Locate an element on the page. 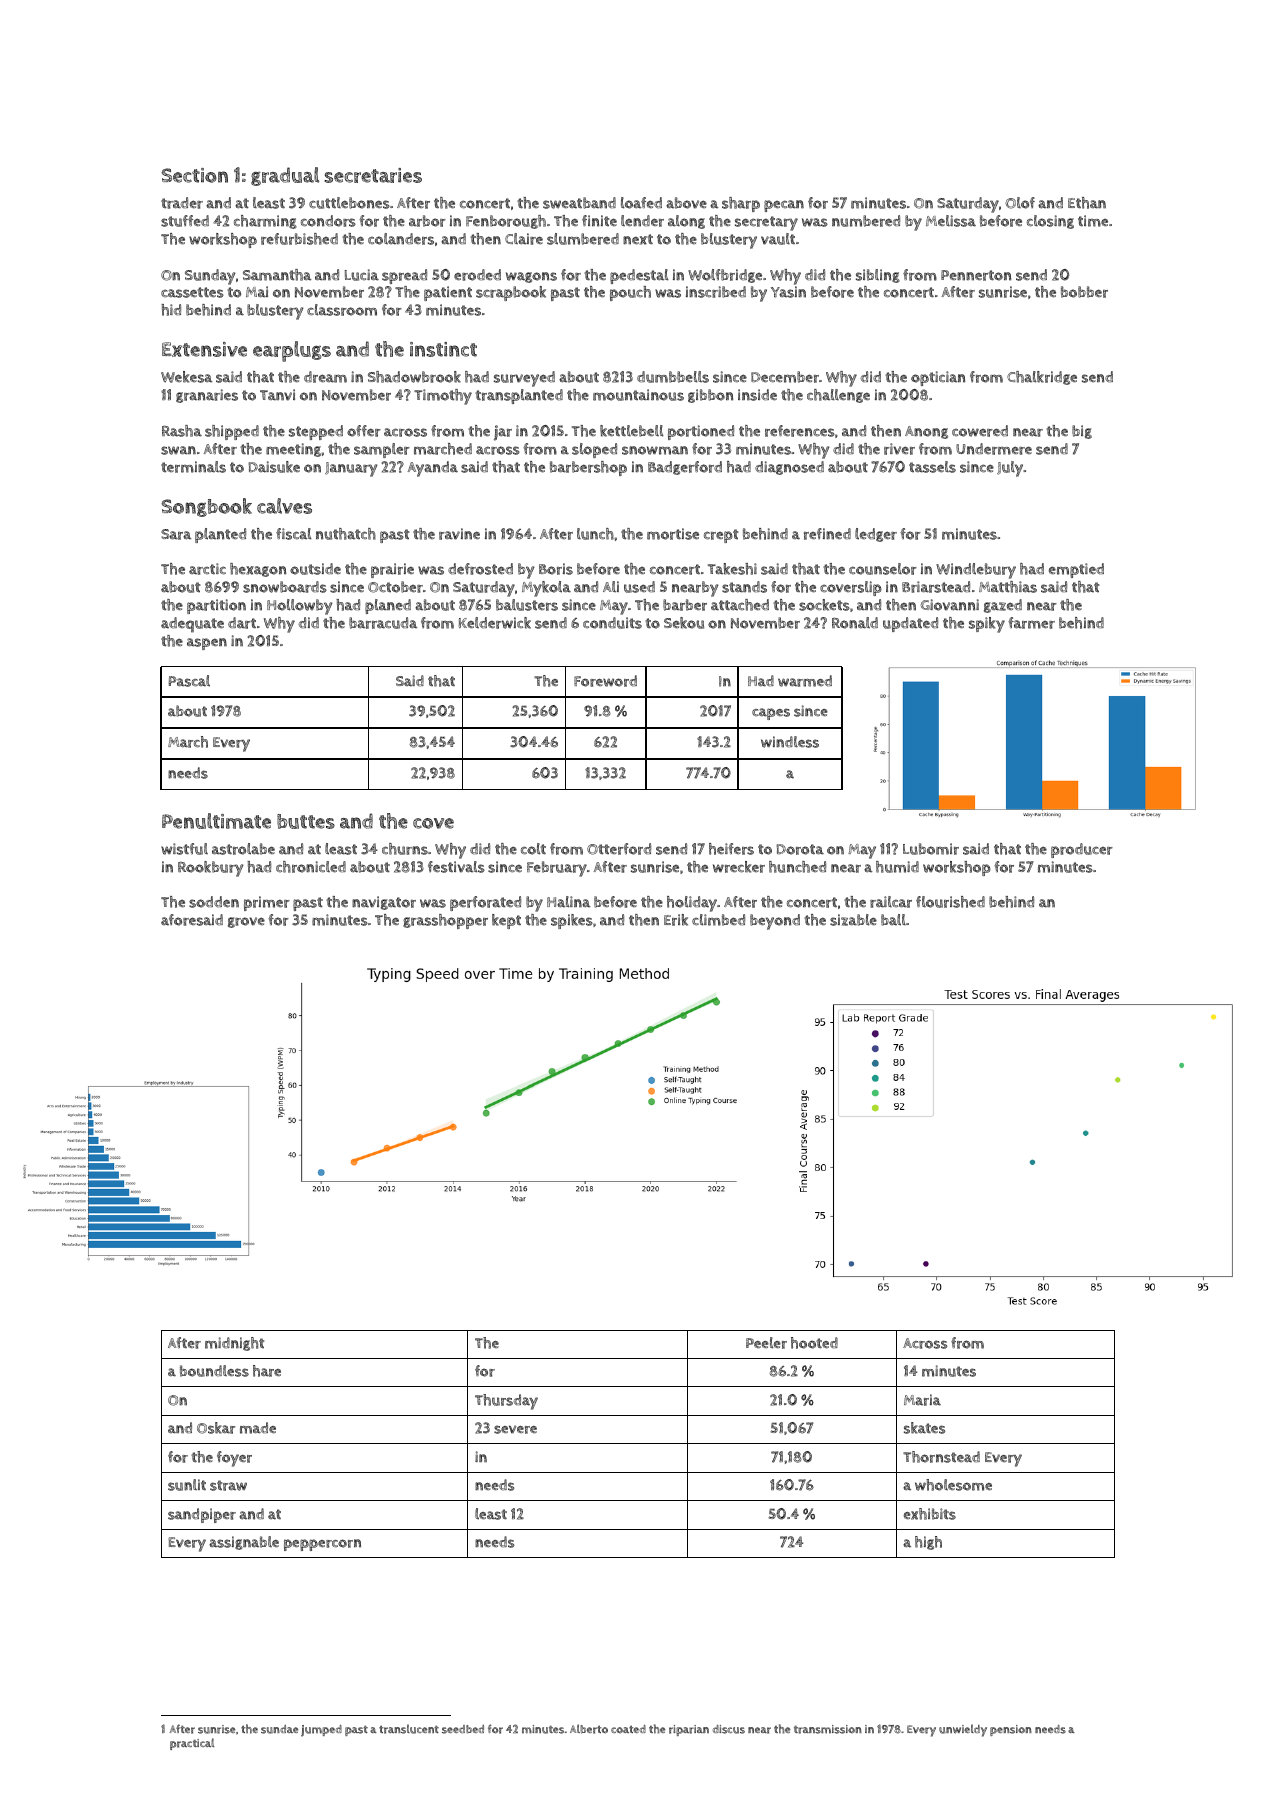 The width and height of the document is (1275, 1803). Penultimate is located at coordinates (216, 821).
